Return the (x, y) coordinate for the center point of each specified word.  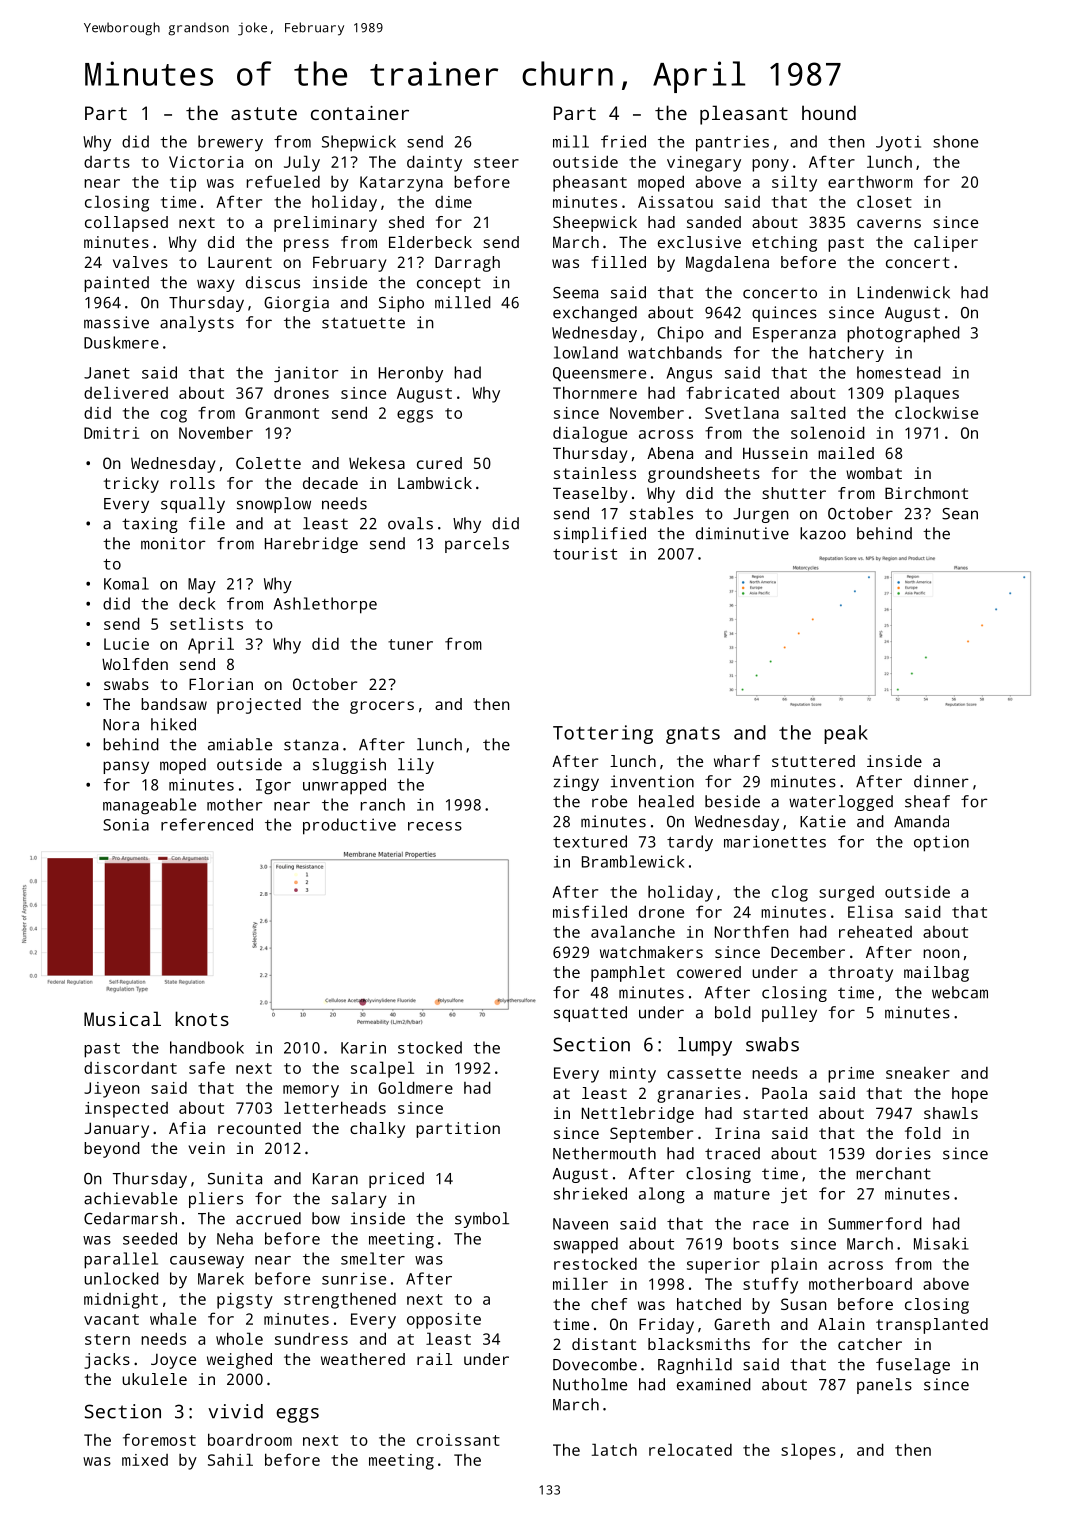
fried (623, 141)
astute (264, 113)
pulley (789, 1014)
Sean (960, 514)
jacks (107, 1361)
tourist (585, 553)
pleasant (744, 115)
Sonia (126, 824)
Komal (126, 583)
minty (633, 1075)
